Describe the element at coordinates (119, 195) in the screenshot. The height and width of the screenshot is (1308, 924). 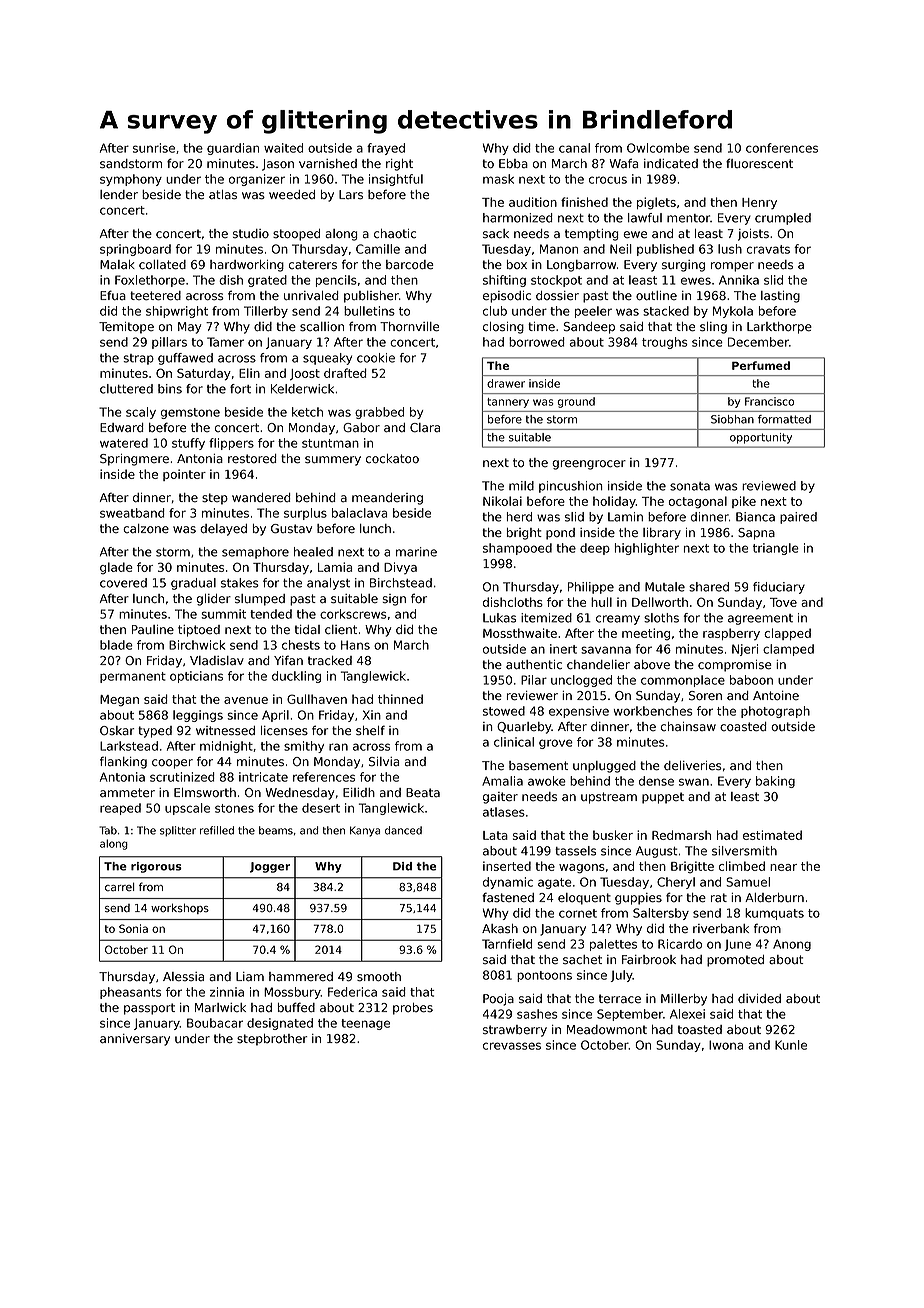
I see `lender` at that location.
